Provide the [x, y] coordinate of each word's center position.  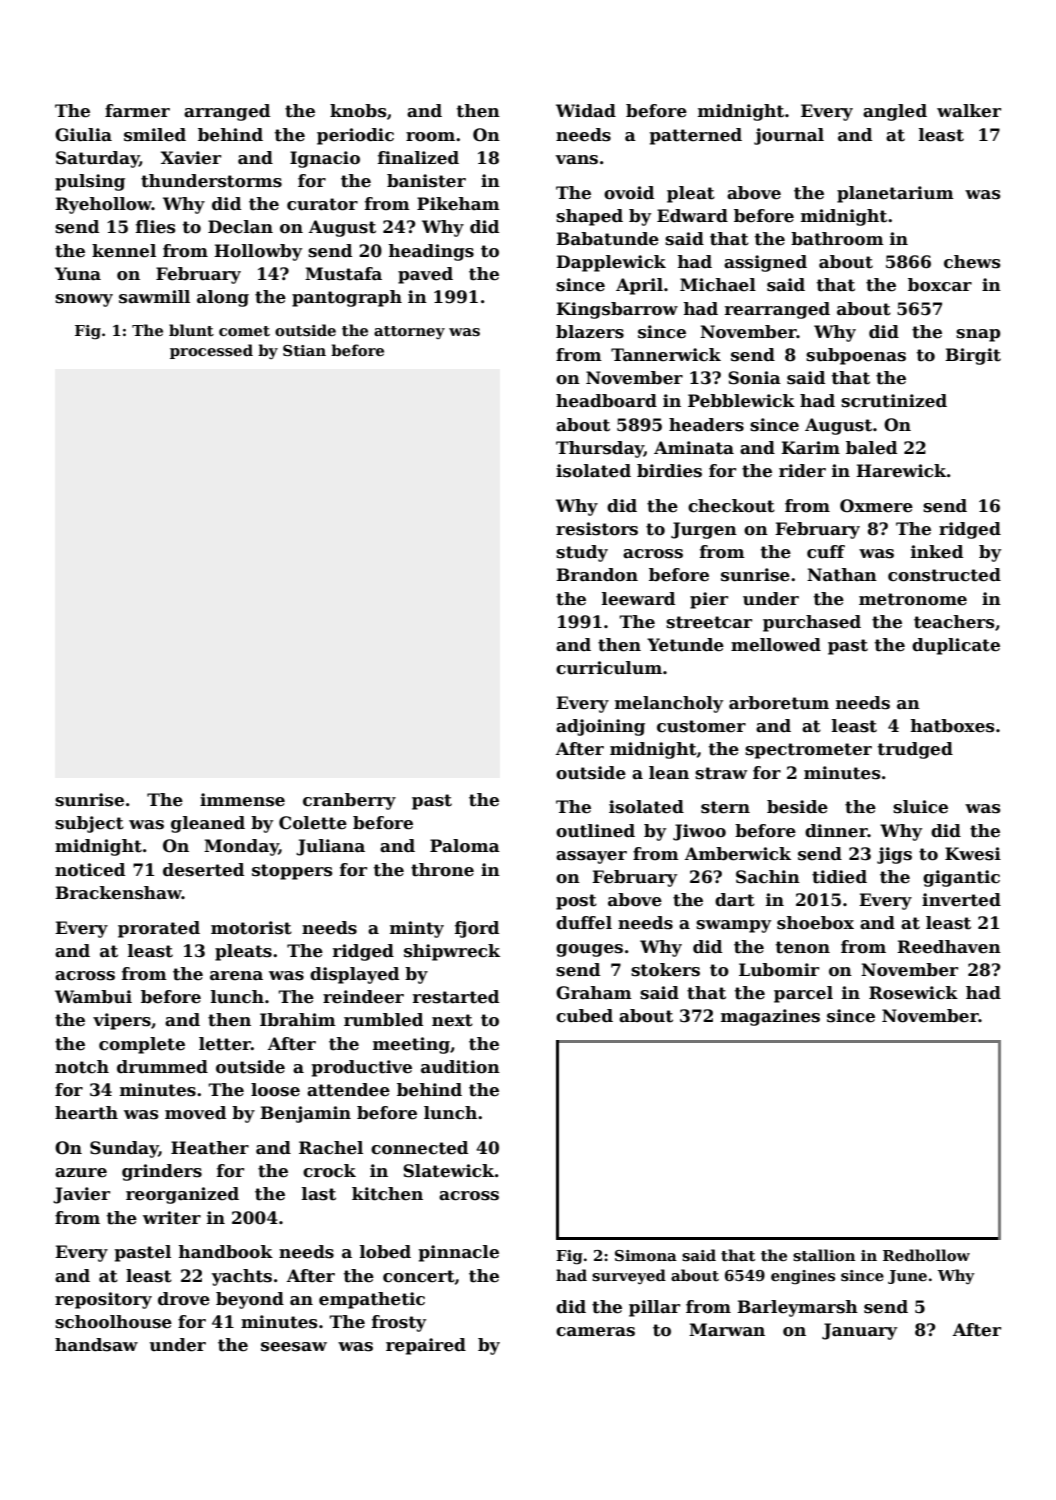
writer [172, 1218]
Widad [586, 111]
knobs [358, 111]
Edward [692, 216]
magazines [770, 1017]
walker [969, 111]
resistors [597, 529]
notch [82, 1067]
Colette [313, 823]
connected [419, 1148]
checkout [731, 506]
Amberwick [738, 854]
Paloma [465, 846]
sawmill [154, 297]
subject [89, 824]
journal [789, 136]
